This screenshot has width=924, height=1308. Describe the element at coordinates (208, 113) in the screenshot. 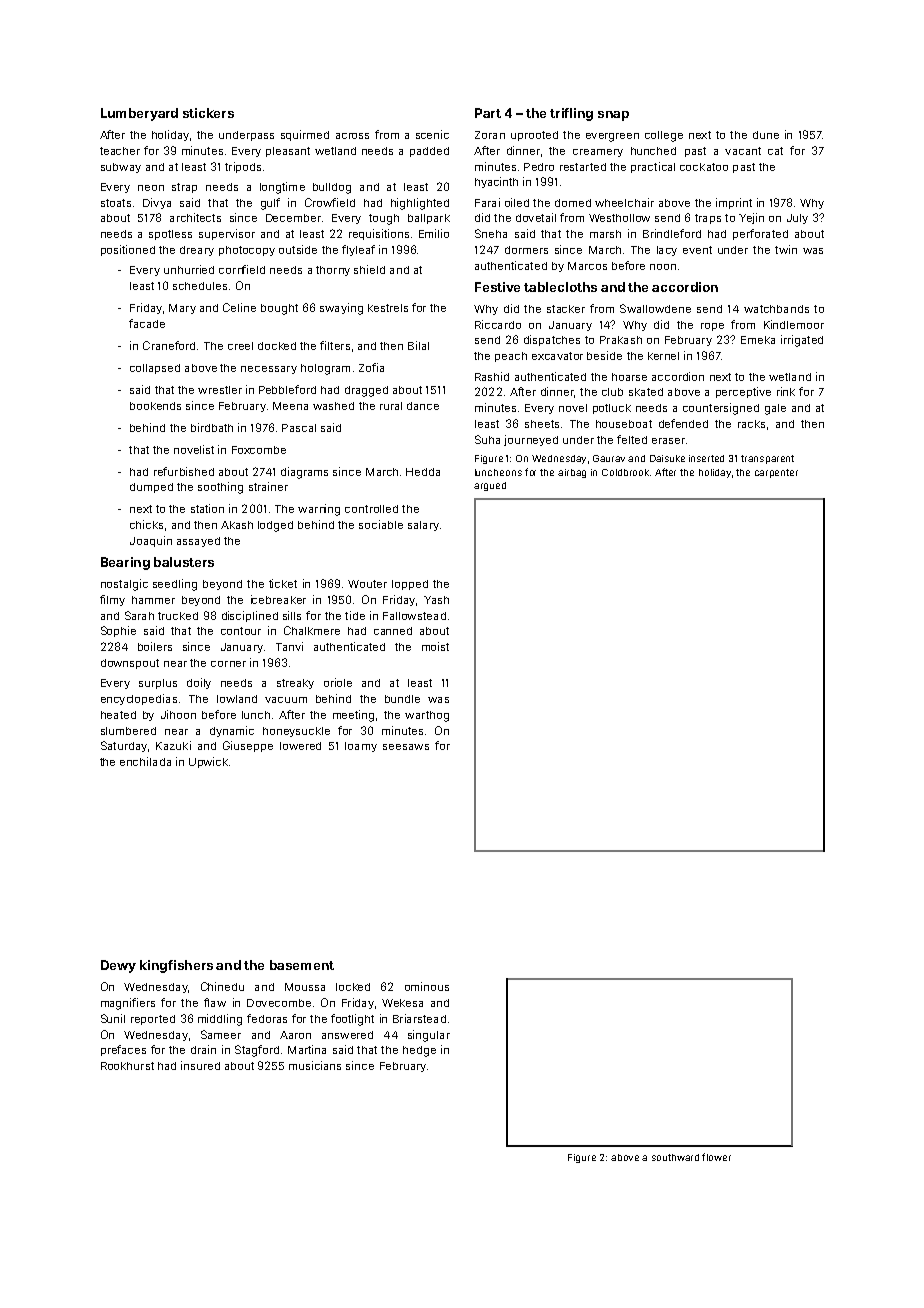

I see `stickers` at that location.
